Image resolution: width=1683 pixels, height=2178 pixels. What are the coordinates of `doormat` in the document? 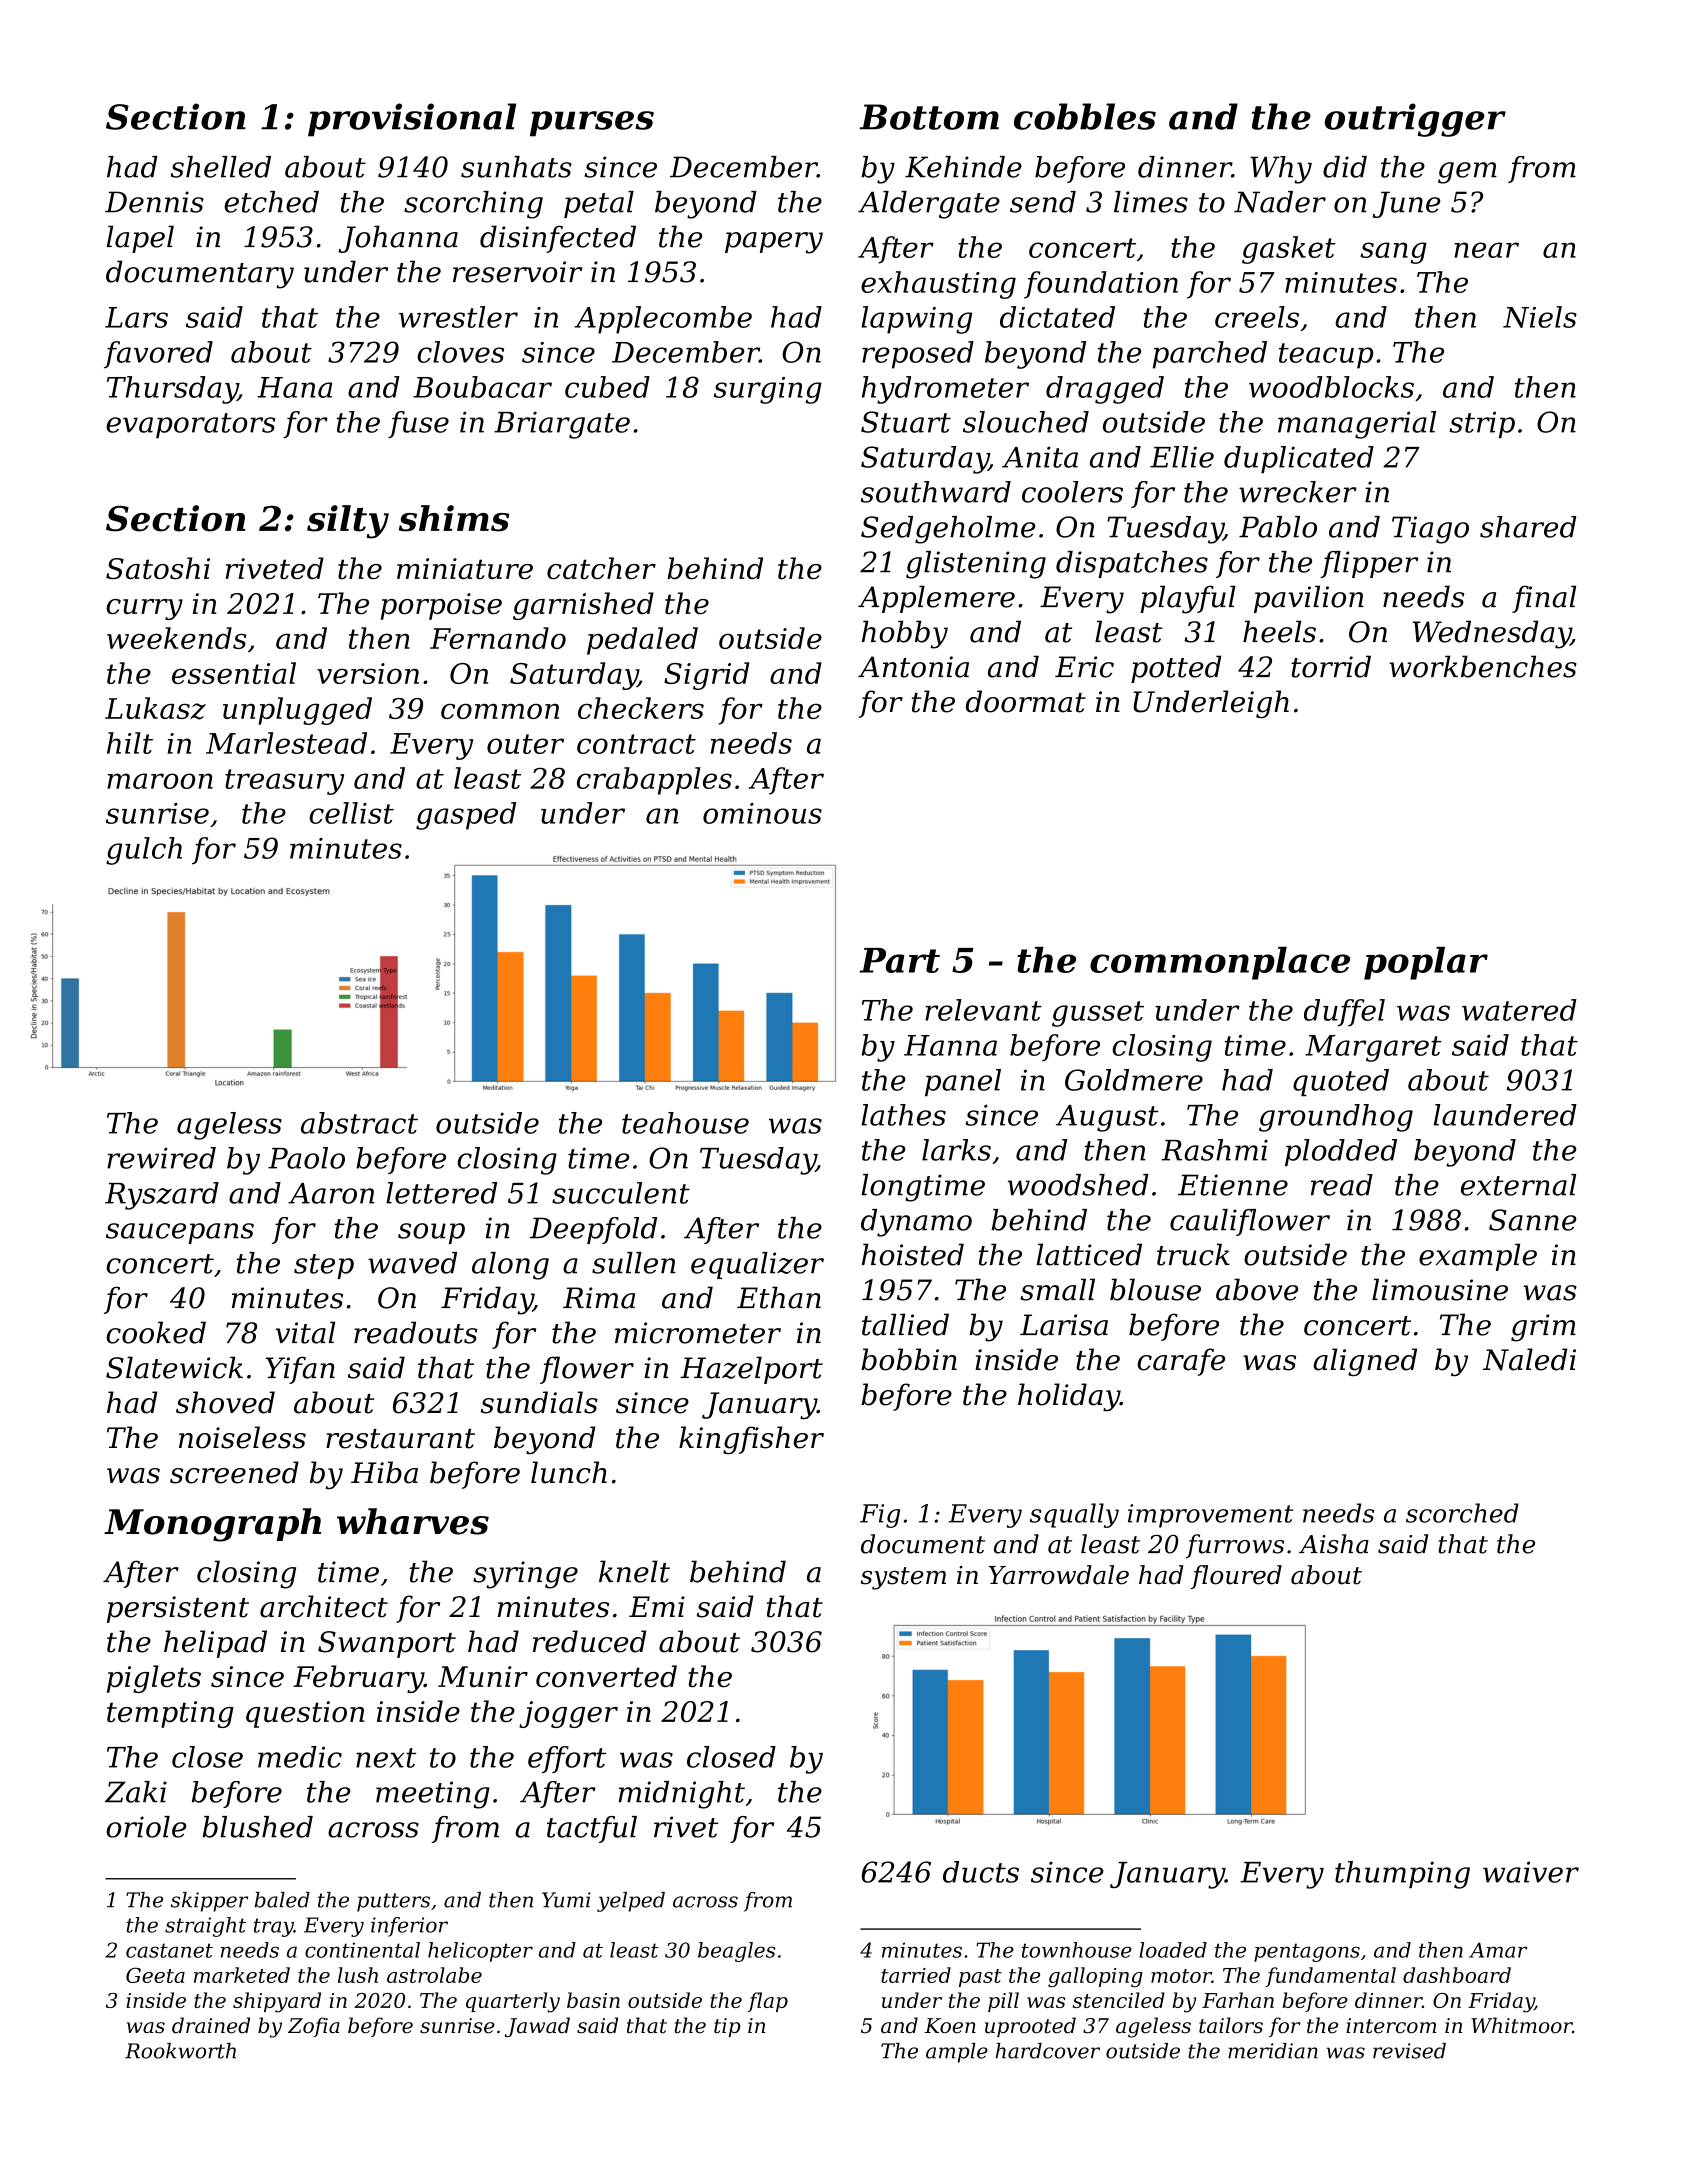 It's located at (1026, 701).
